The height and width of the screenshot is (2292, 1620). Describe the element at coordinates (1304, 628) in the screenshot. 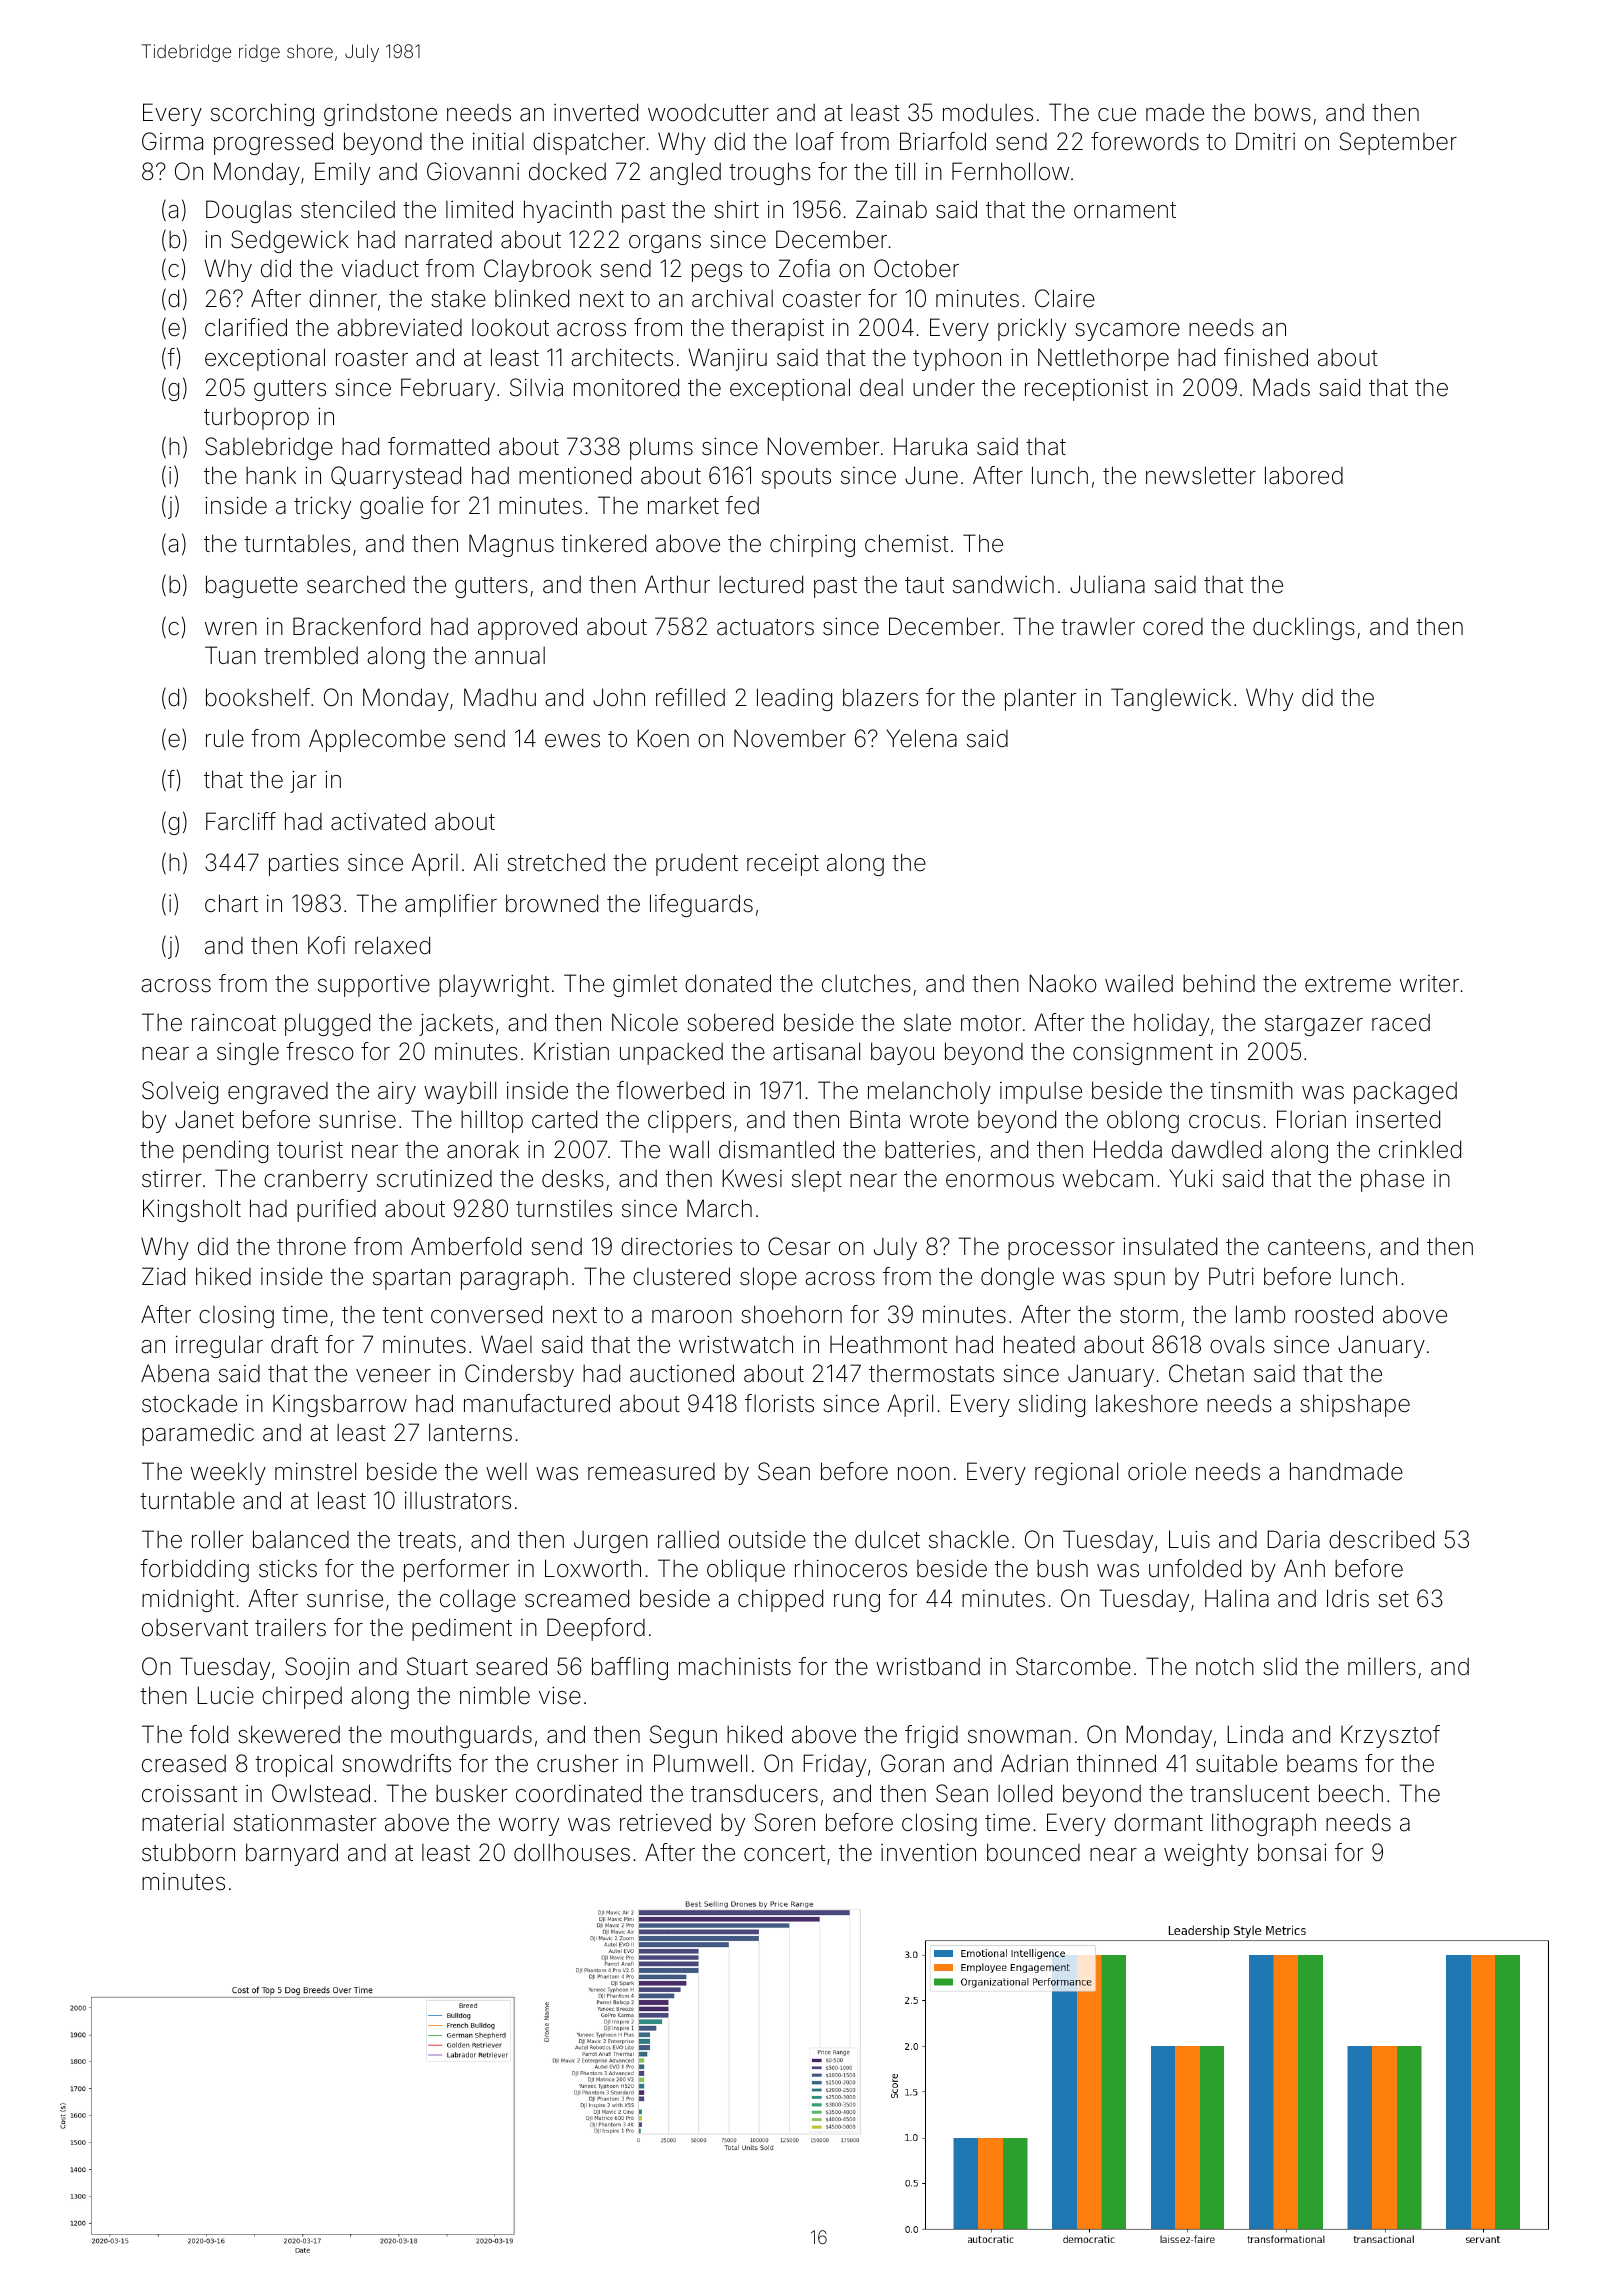

I see `ducklings` at that location.
